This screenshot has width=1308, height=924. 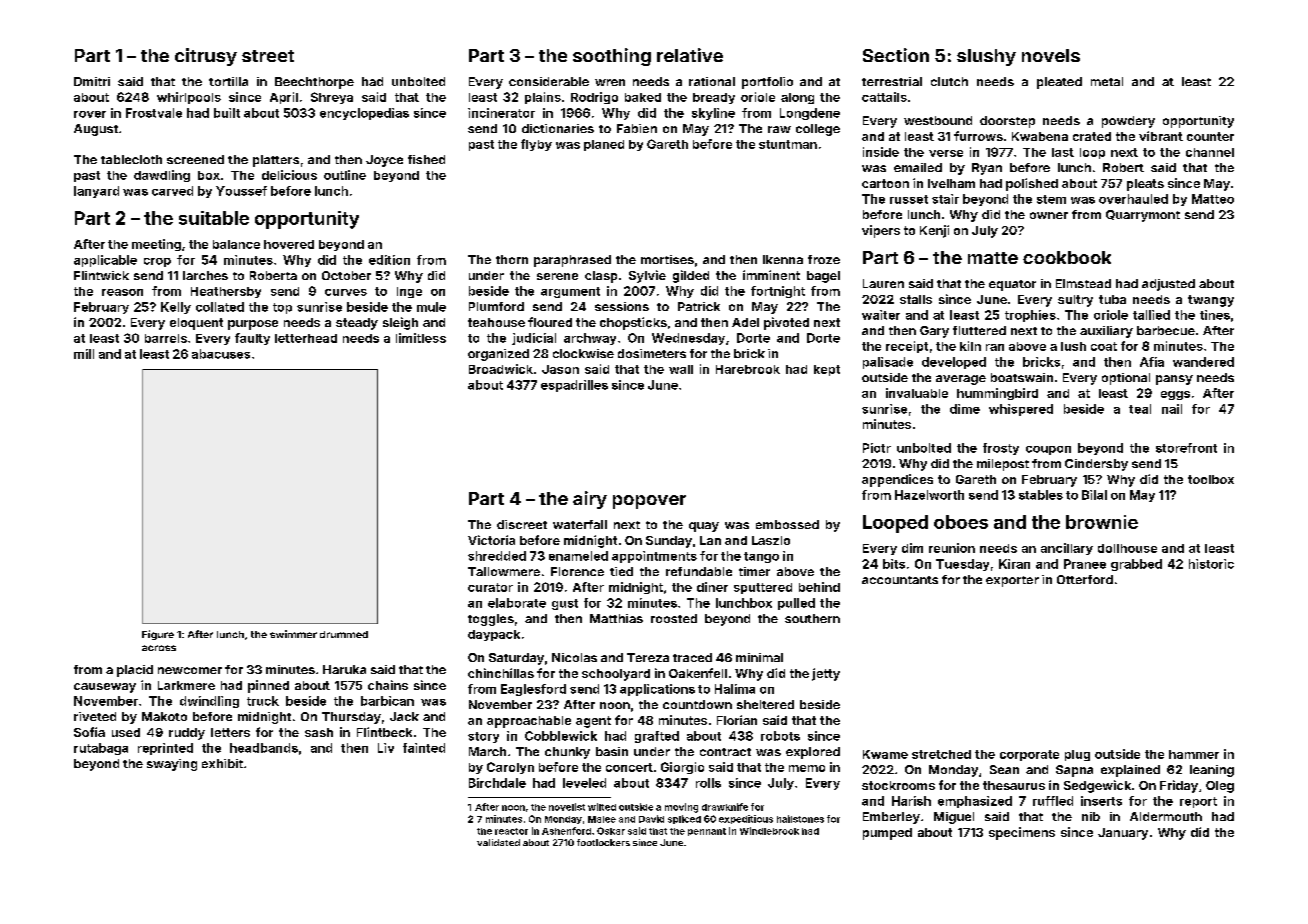 What do you see at coordinates (101, 275) in the screenshot?
I see `Flintwick` at bounding box center [101, 275].
